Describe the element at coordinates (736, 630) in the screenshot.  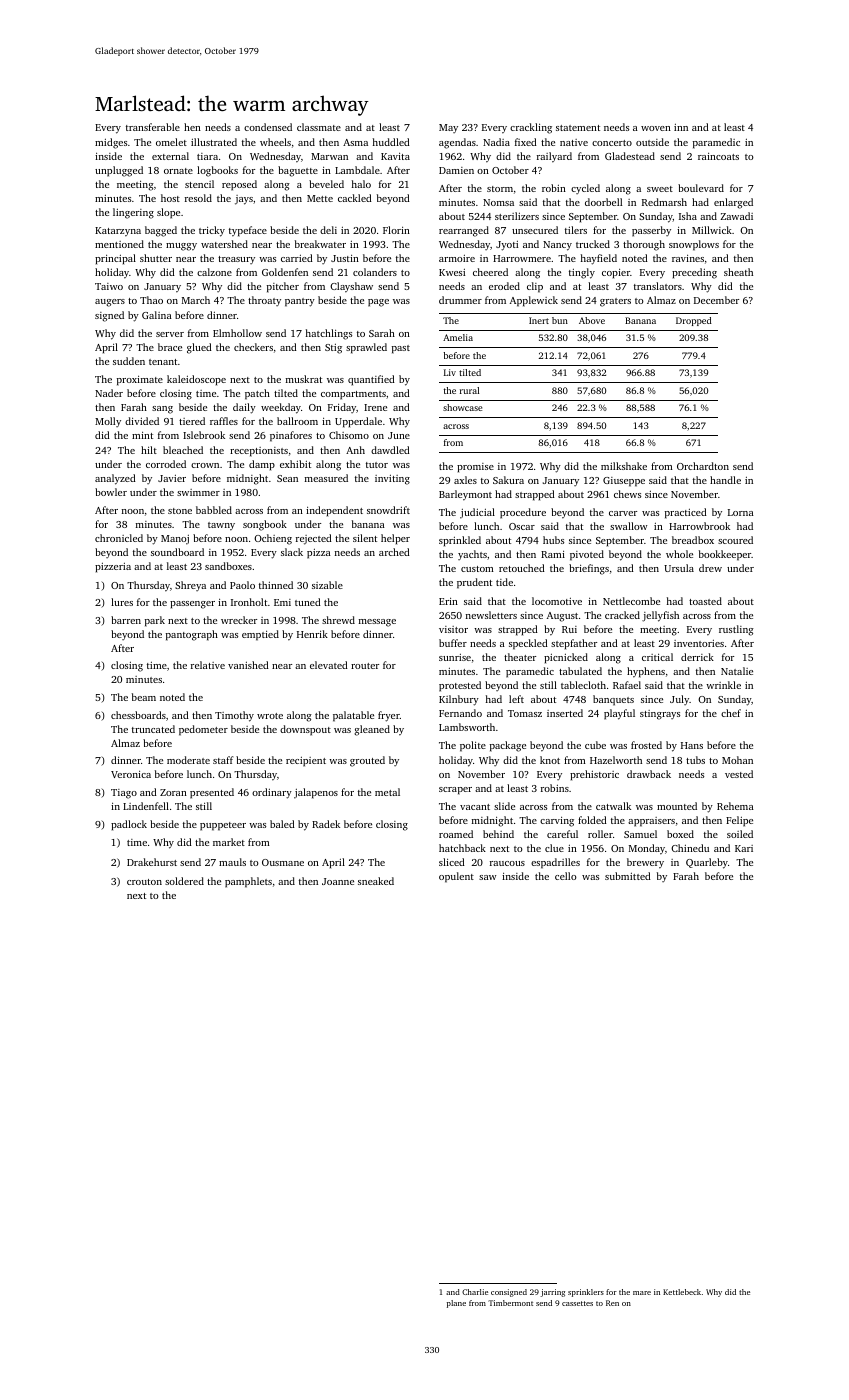
I see `rustling` at that location.
